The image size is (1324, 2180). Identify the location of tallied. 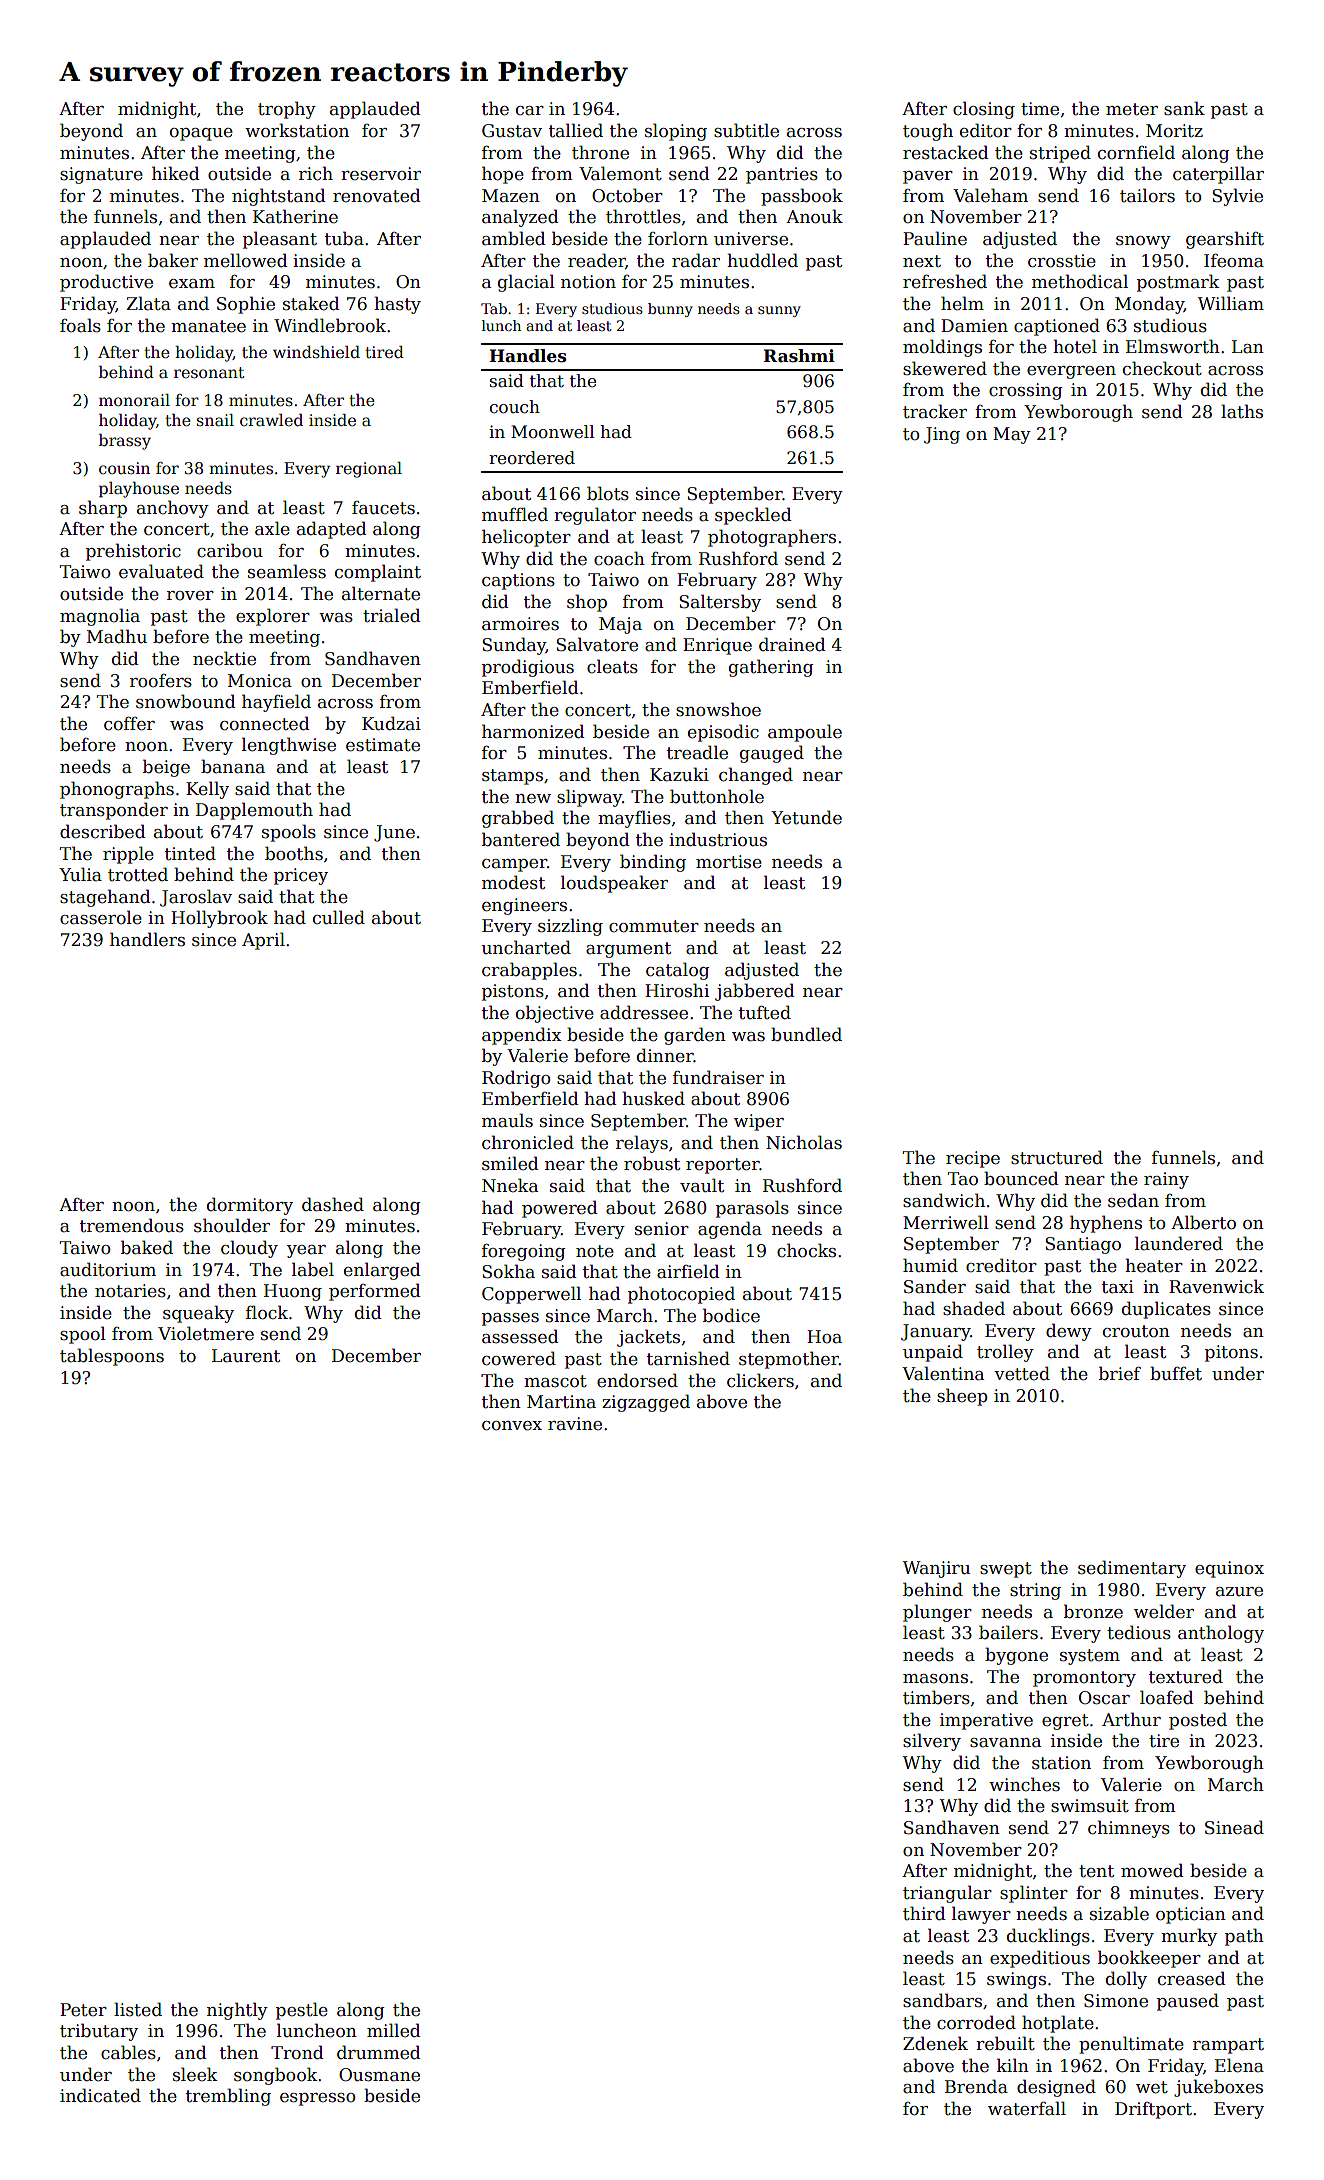
(576, 130).
